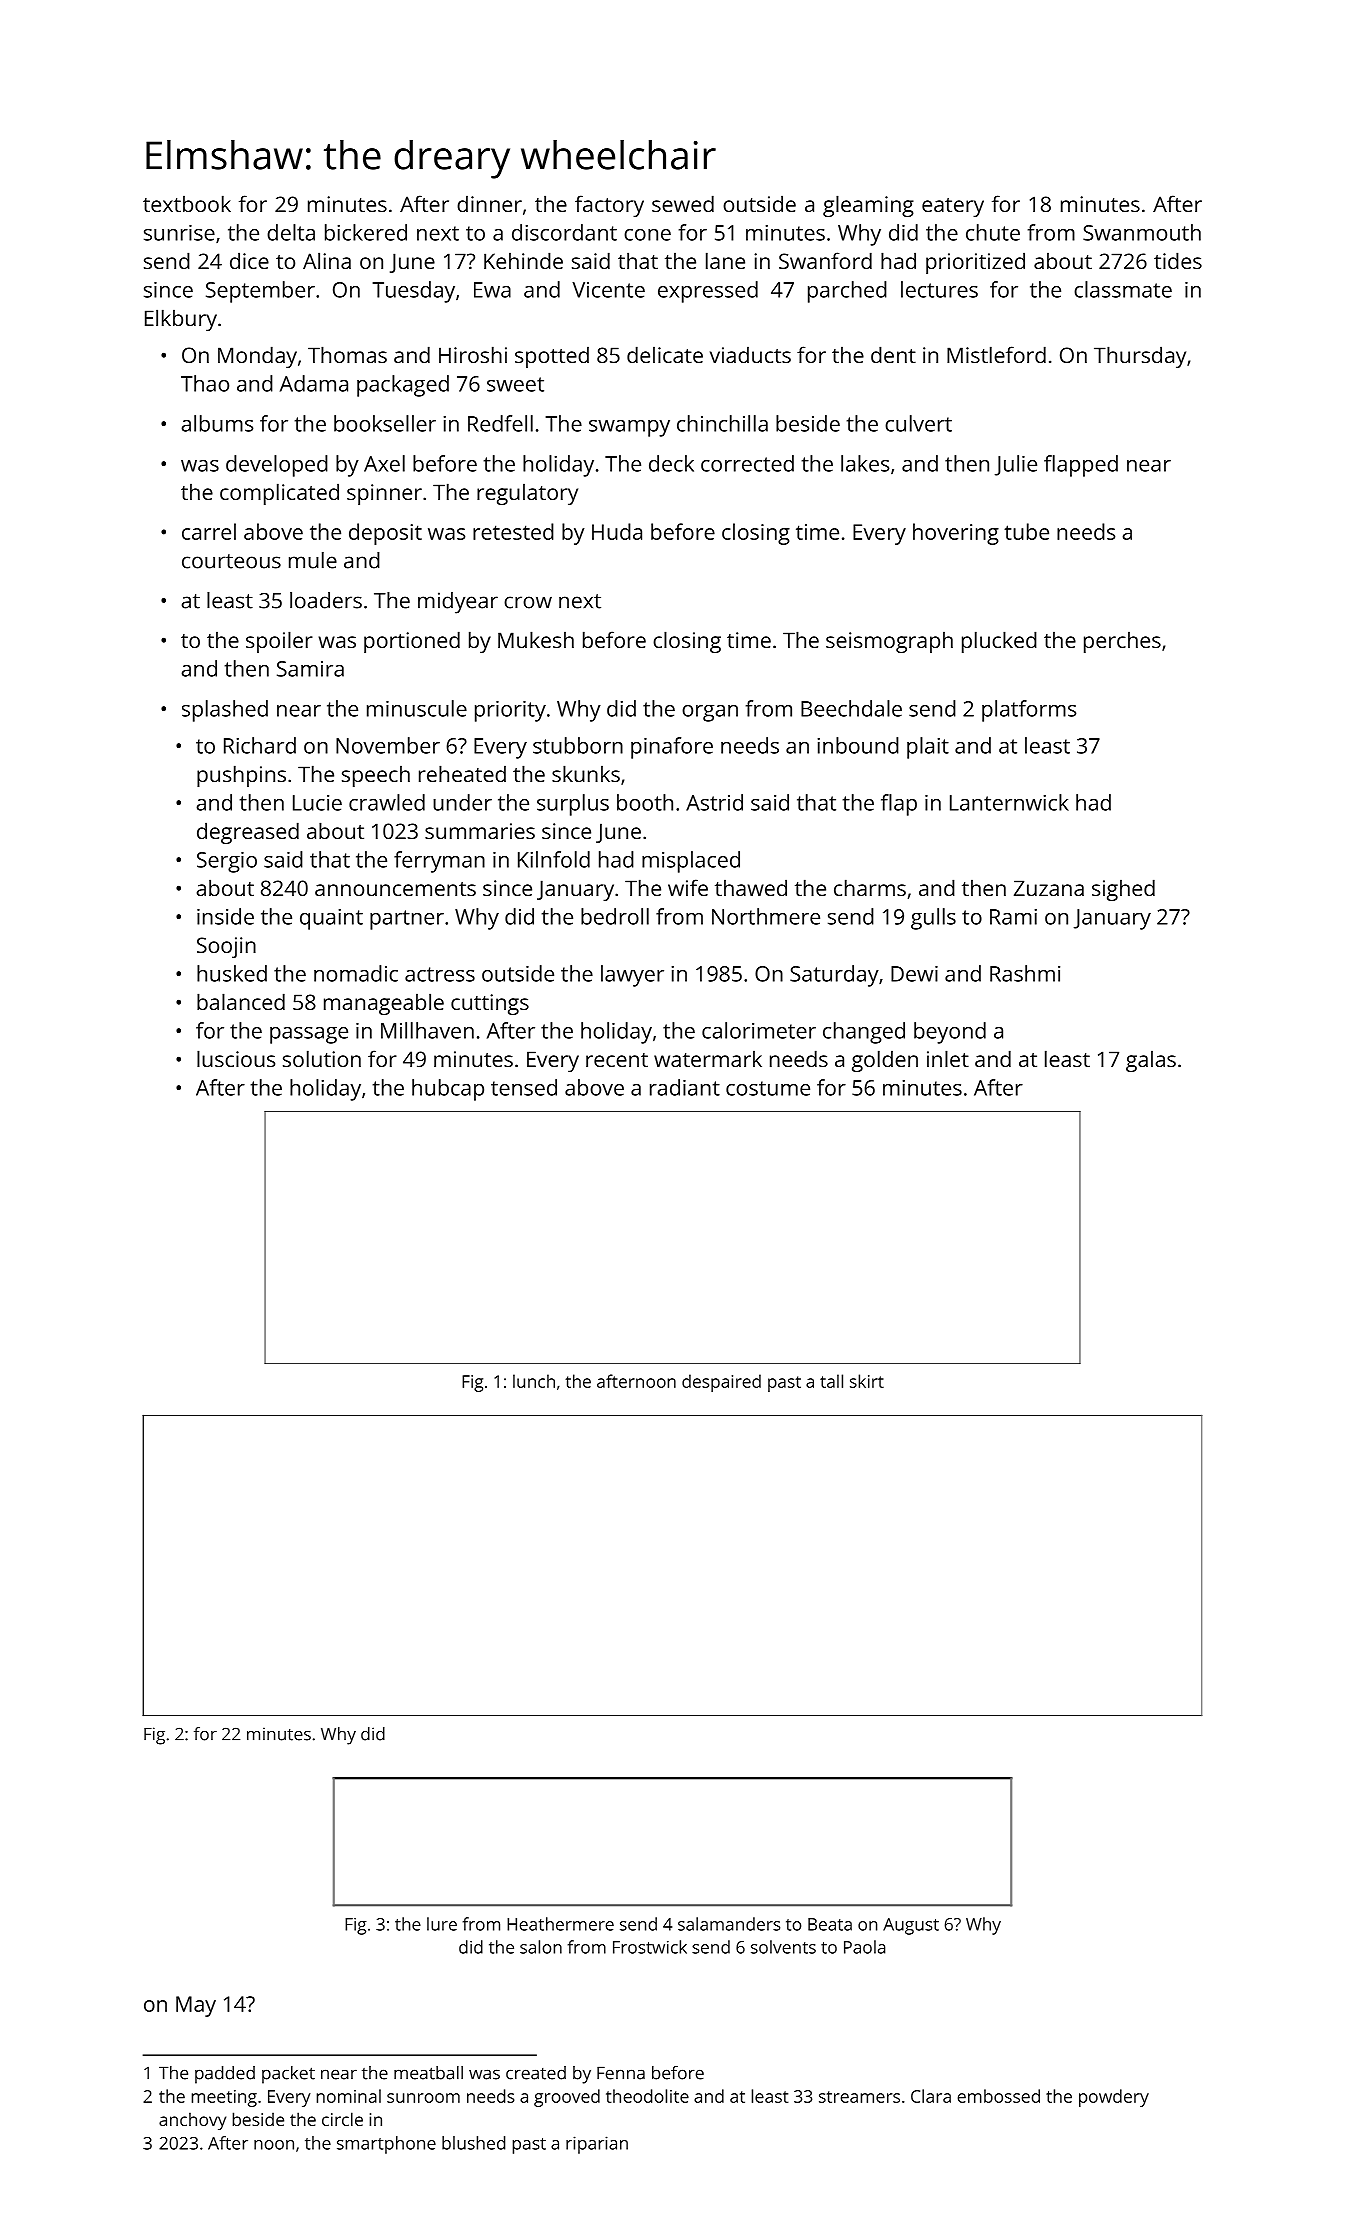 This image has height=2215, width=1345. Describe the element at coordinates (314, 383) in the image. I see `Adama` at that location.
